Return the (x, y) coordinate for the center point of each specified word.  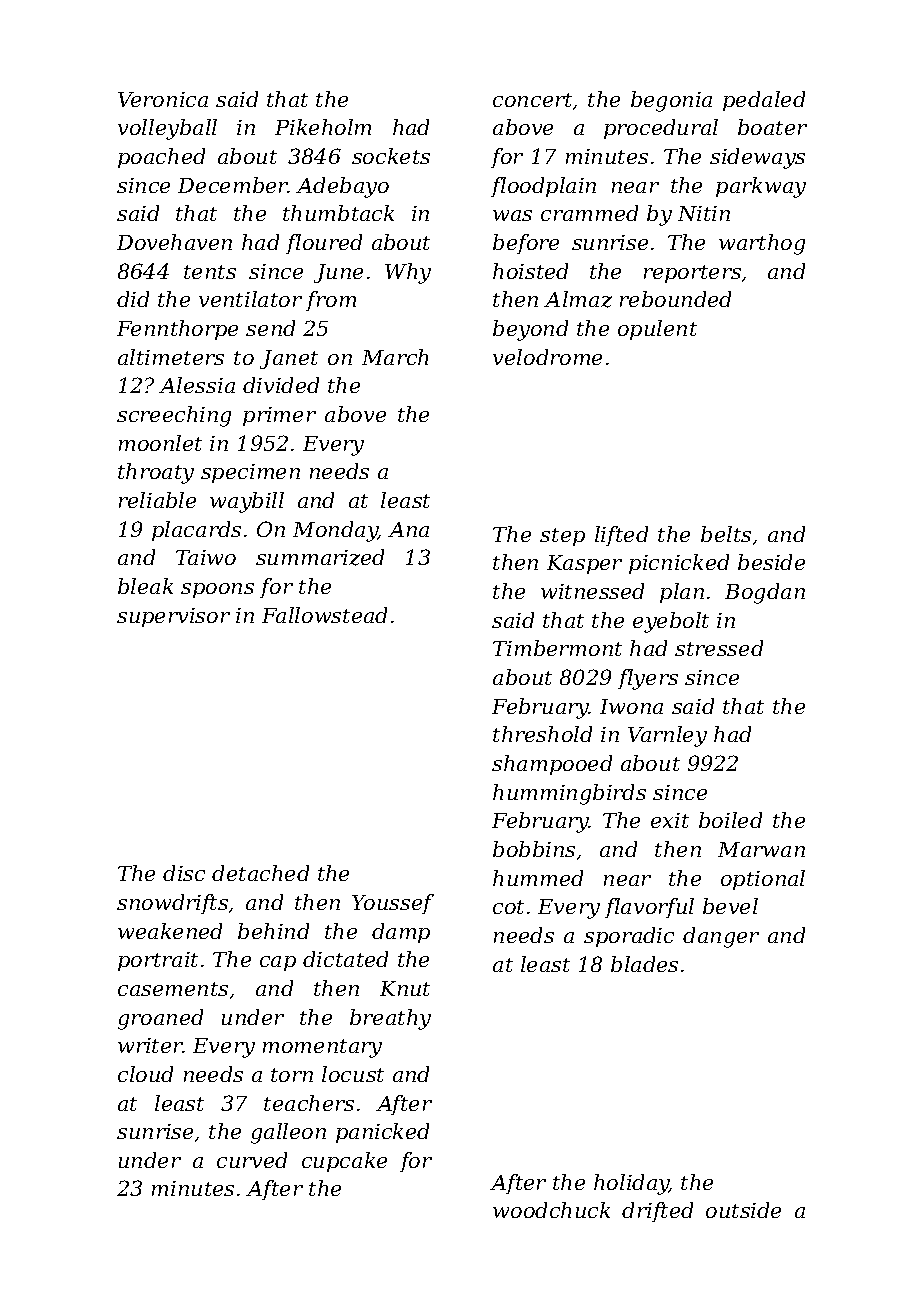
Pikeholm (323, 127)
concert (532, 100)
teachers (309, 1103)
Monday (335, 531)
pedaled (764, 101)
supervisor (173, 617)
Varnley (667, 736)
